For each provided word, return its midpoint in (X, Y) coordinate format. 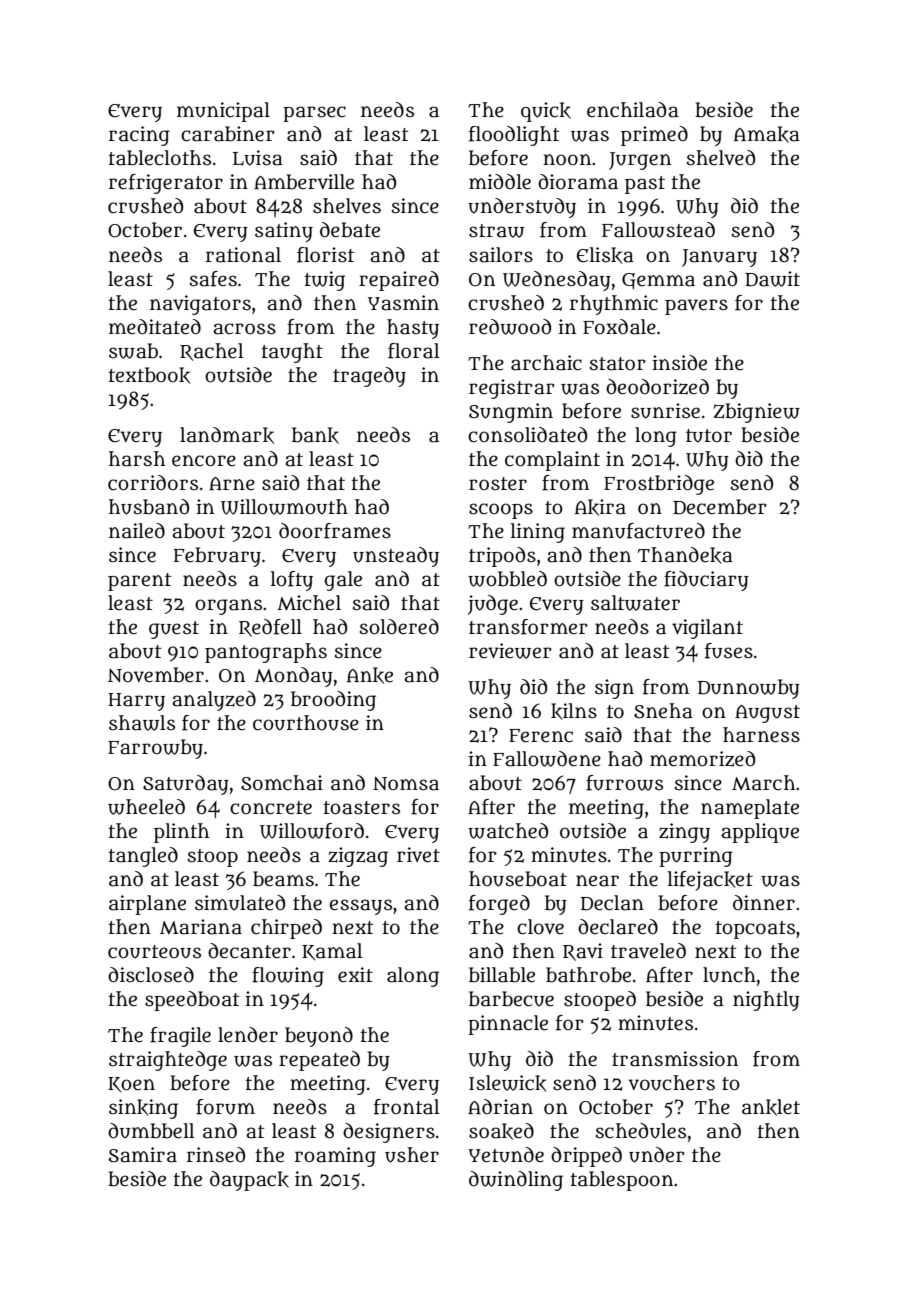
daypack (249, 1181)
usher (412, 1155)
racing (139, 136)
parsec (314, 114)
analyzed (214, 701)
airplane (147, 905)
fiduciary (706, 581)
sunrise (665, 411)
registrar (512, 389)
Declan (612, 903)
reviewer (510, 651)
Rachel (212, 352)
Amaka (767, 134)
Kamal (332, 951)
